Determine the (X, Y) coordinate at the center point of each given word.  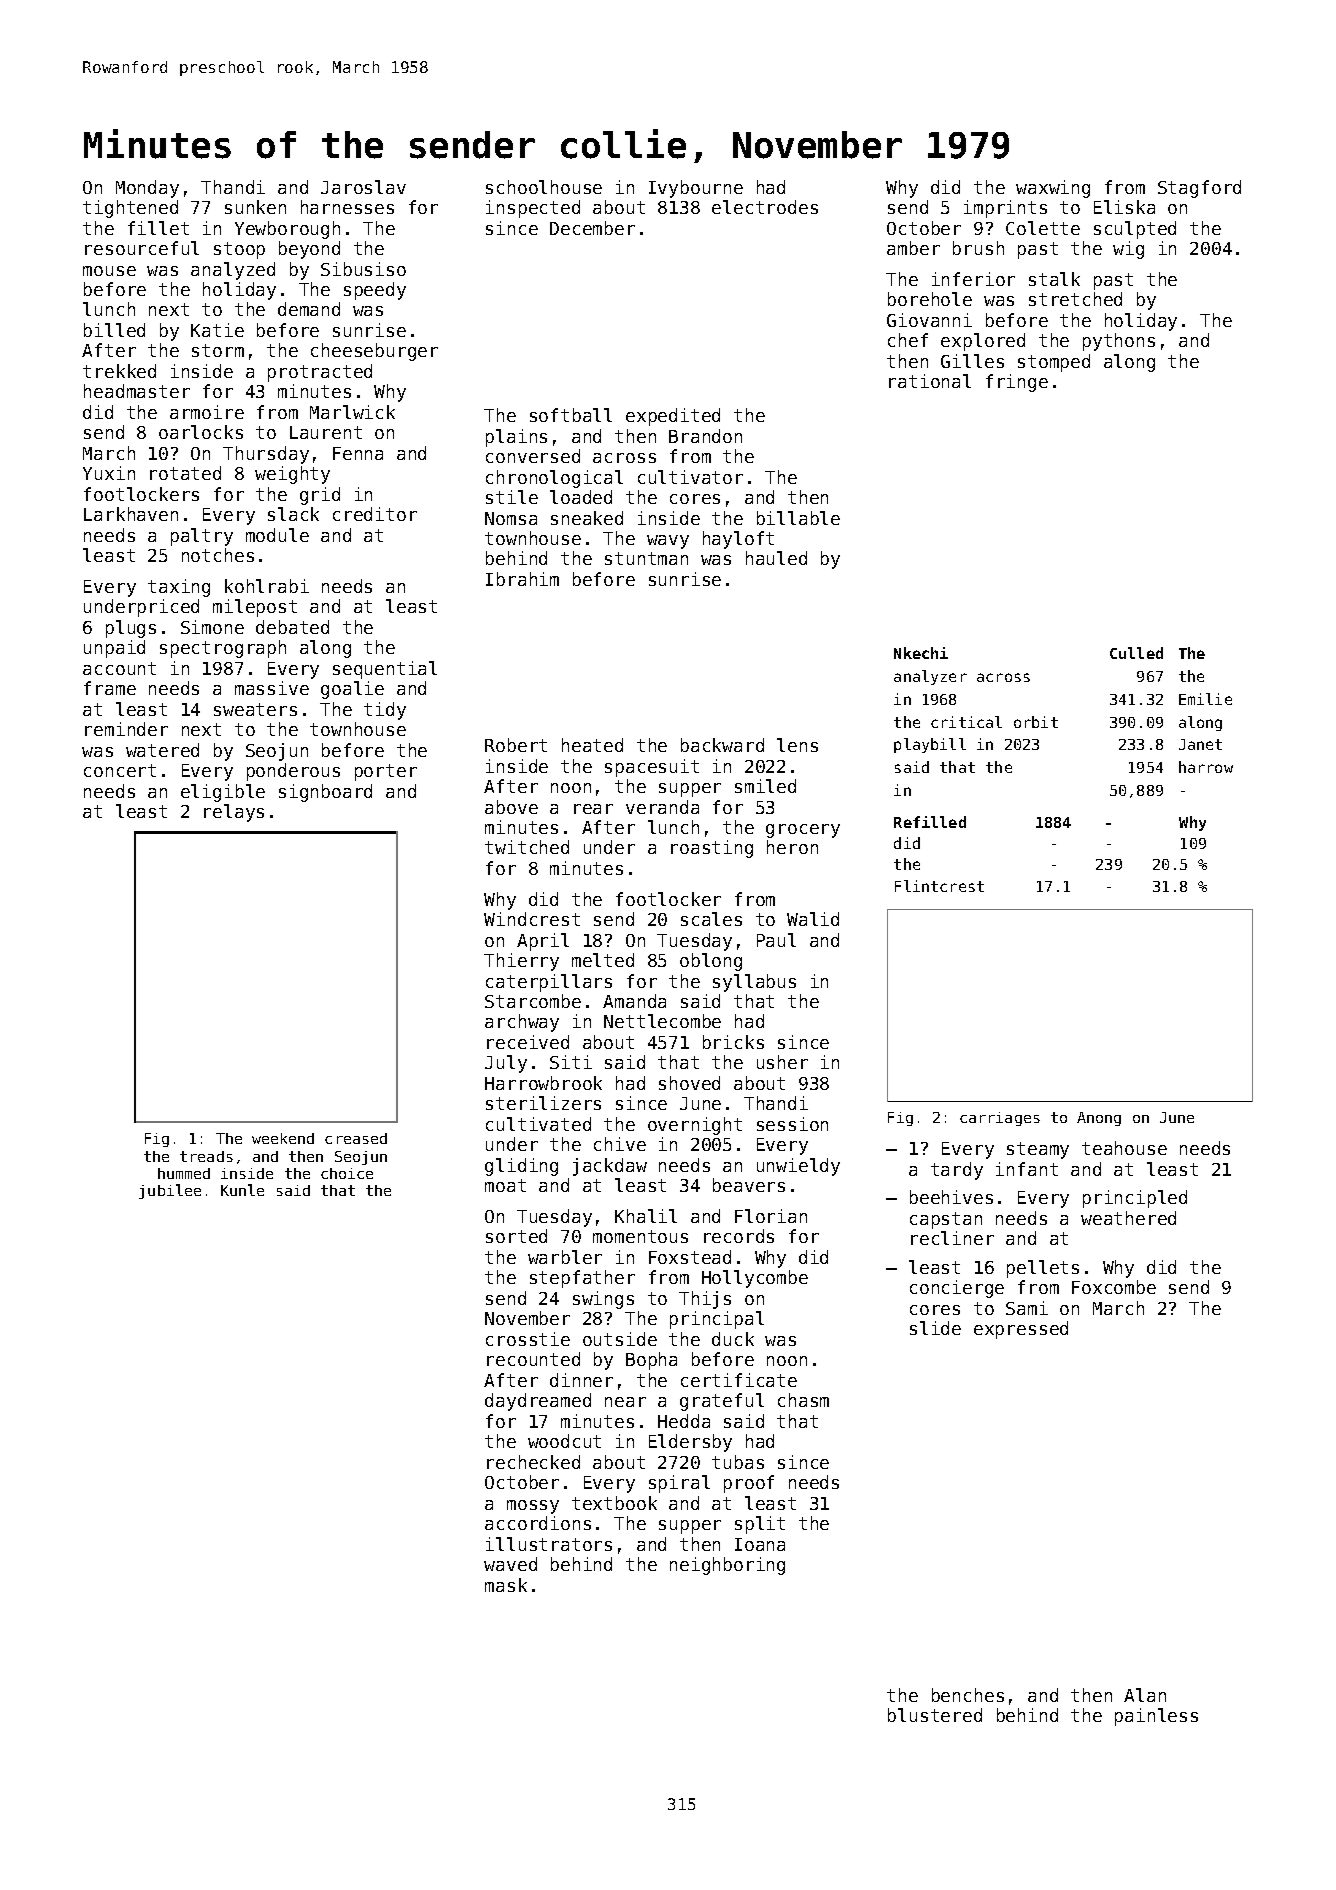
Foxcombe (1114, 1287)
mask (506, 1585)
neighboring (727, 1566)
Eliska (1124, 207)
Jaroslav (363, 187)
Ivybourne (696, 189)
